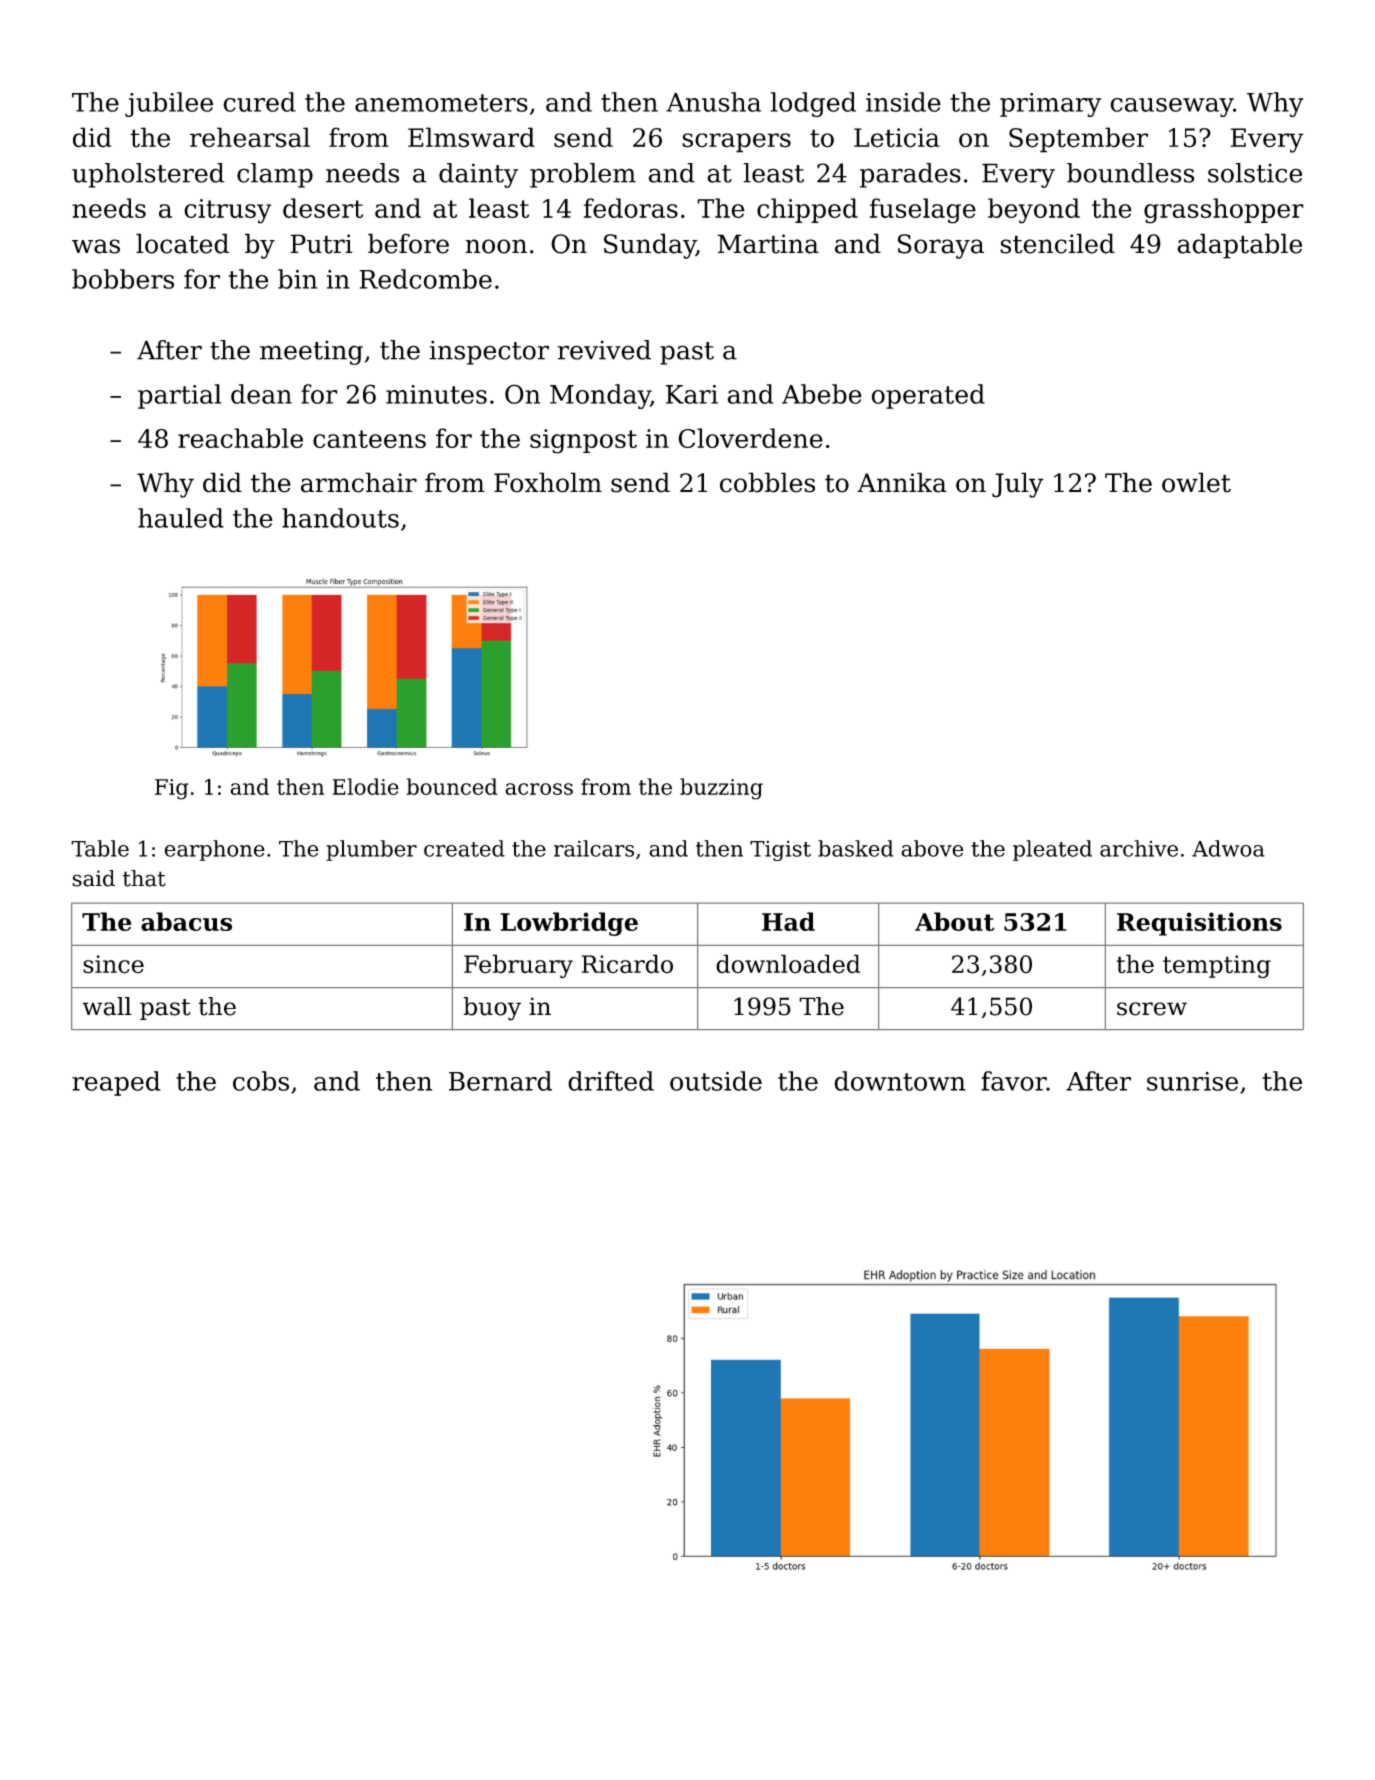  What do you see at coordinates (181, 518) in the screenshot?
I see `hauled` at bounding box center [181, 518].
